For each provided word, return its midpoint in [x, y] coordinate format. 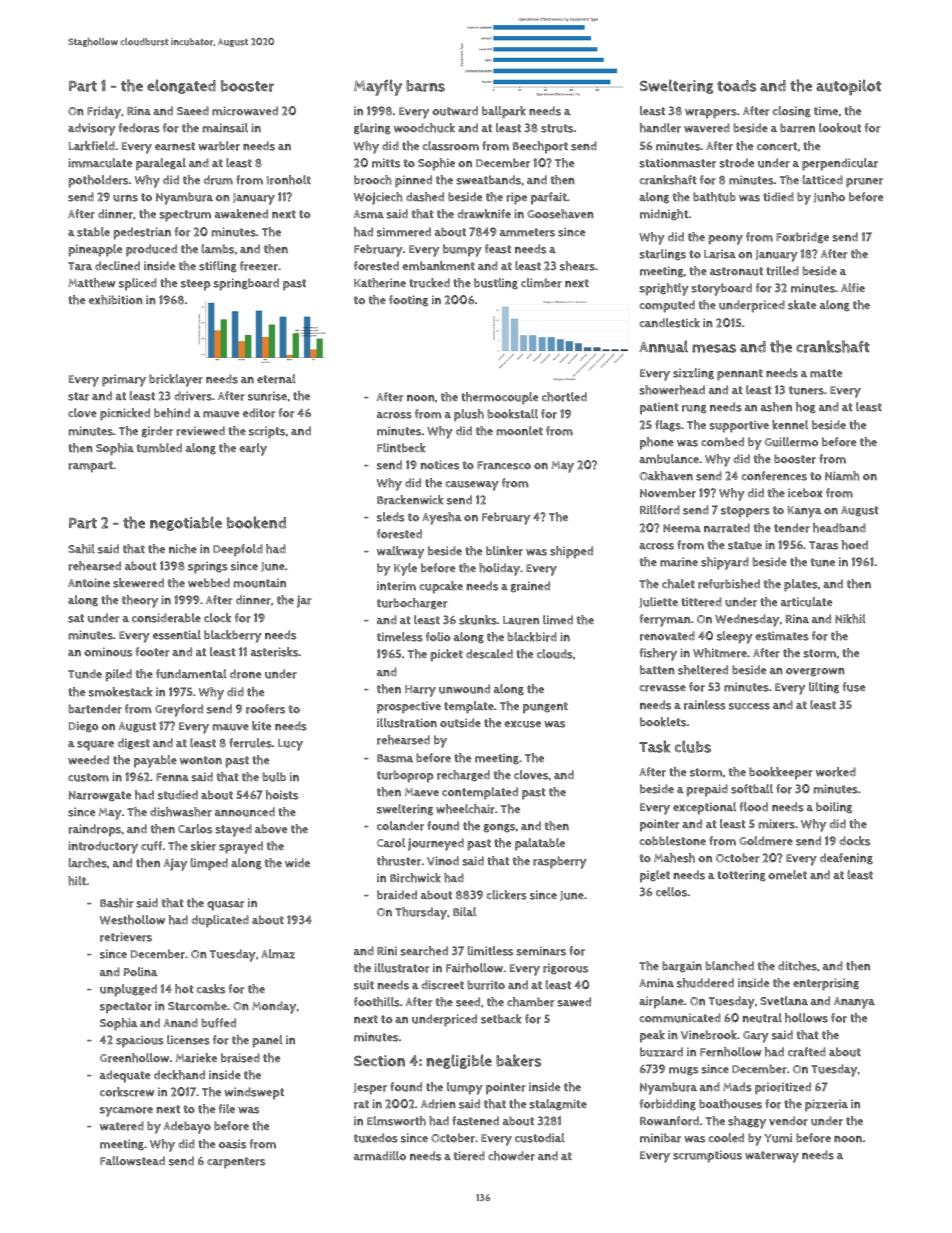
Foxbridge [802, 237]
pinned [413, 181]
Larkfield [92, 146]
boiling [834, 807]
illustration [407, 723]
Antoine [89, 583]
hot [184, 989]
